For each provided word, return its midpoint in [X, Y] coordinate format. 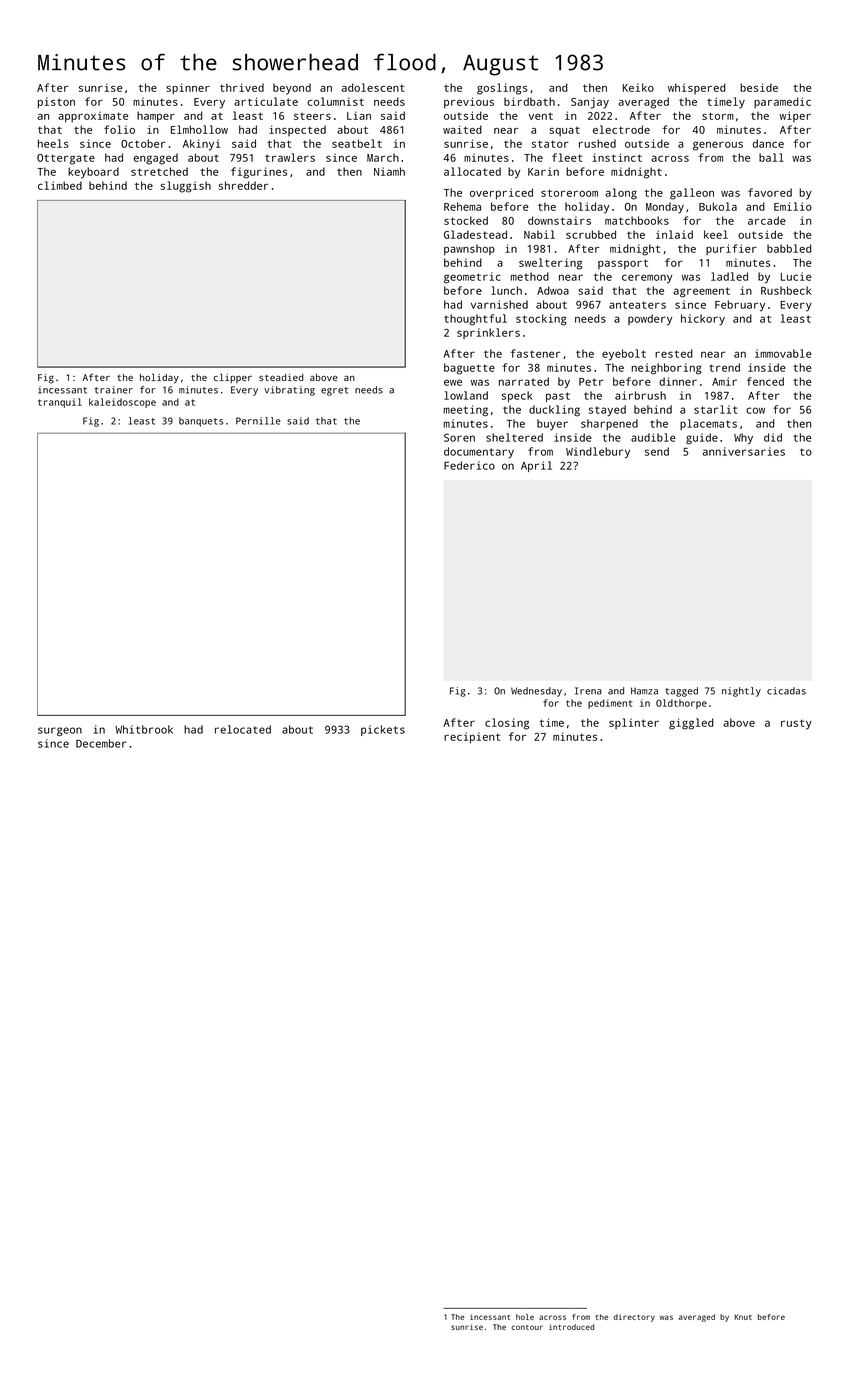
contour [527, 1327]
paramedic [782, 102]
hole [525, 1317]
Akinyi [202, 145]
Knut [743, 1317]
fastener [535, 353]
